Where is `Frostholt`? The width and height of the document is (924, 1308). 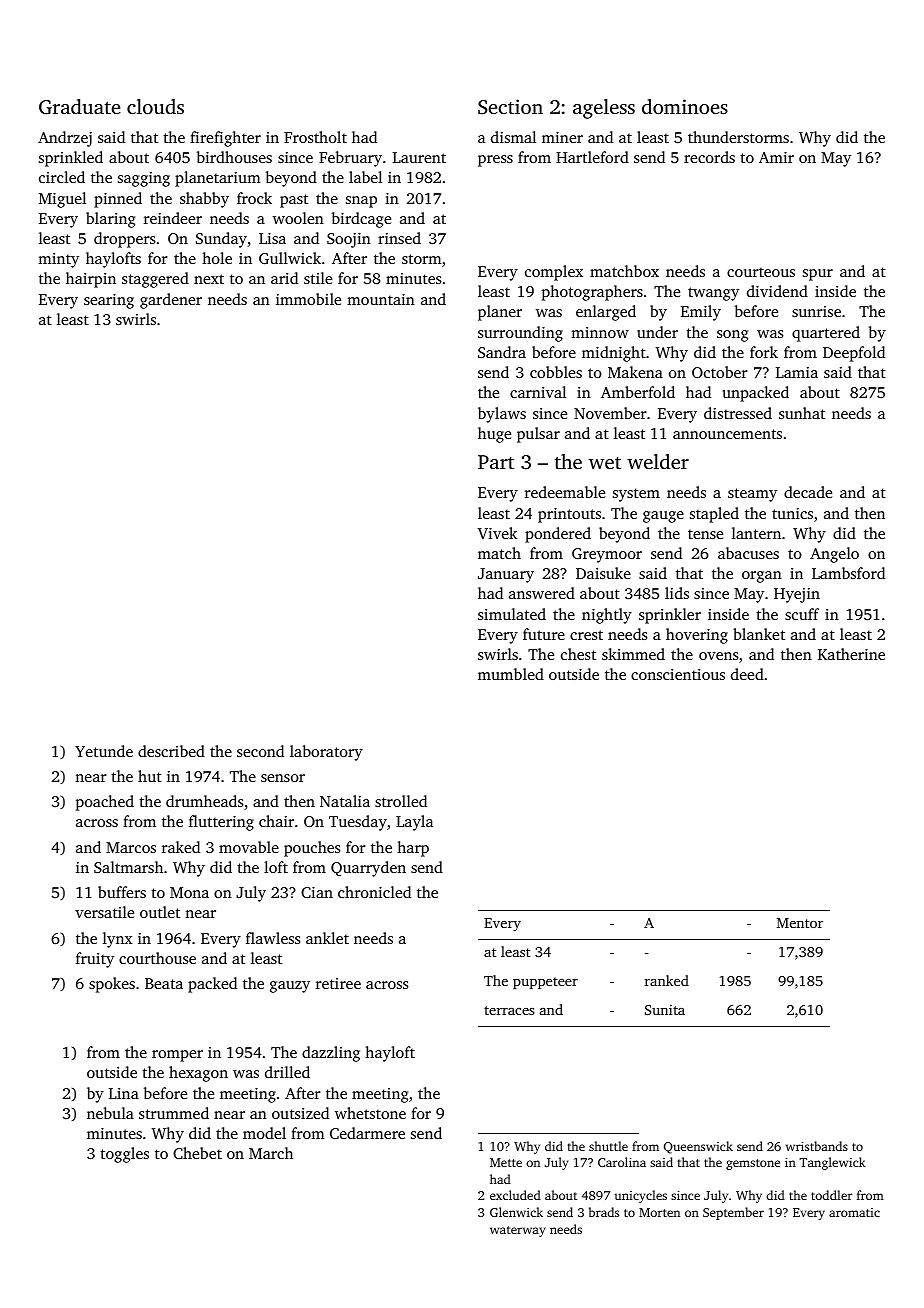
Frostholt is located at coordinates (315, 137).
